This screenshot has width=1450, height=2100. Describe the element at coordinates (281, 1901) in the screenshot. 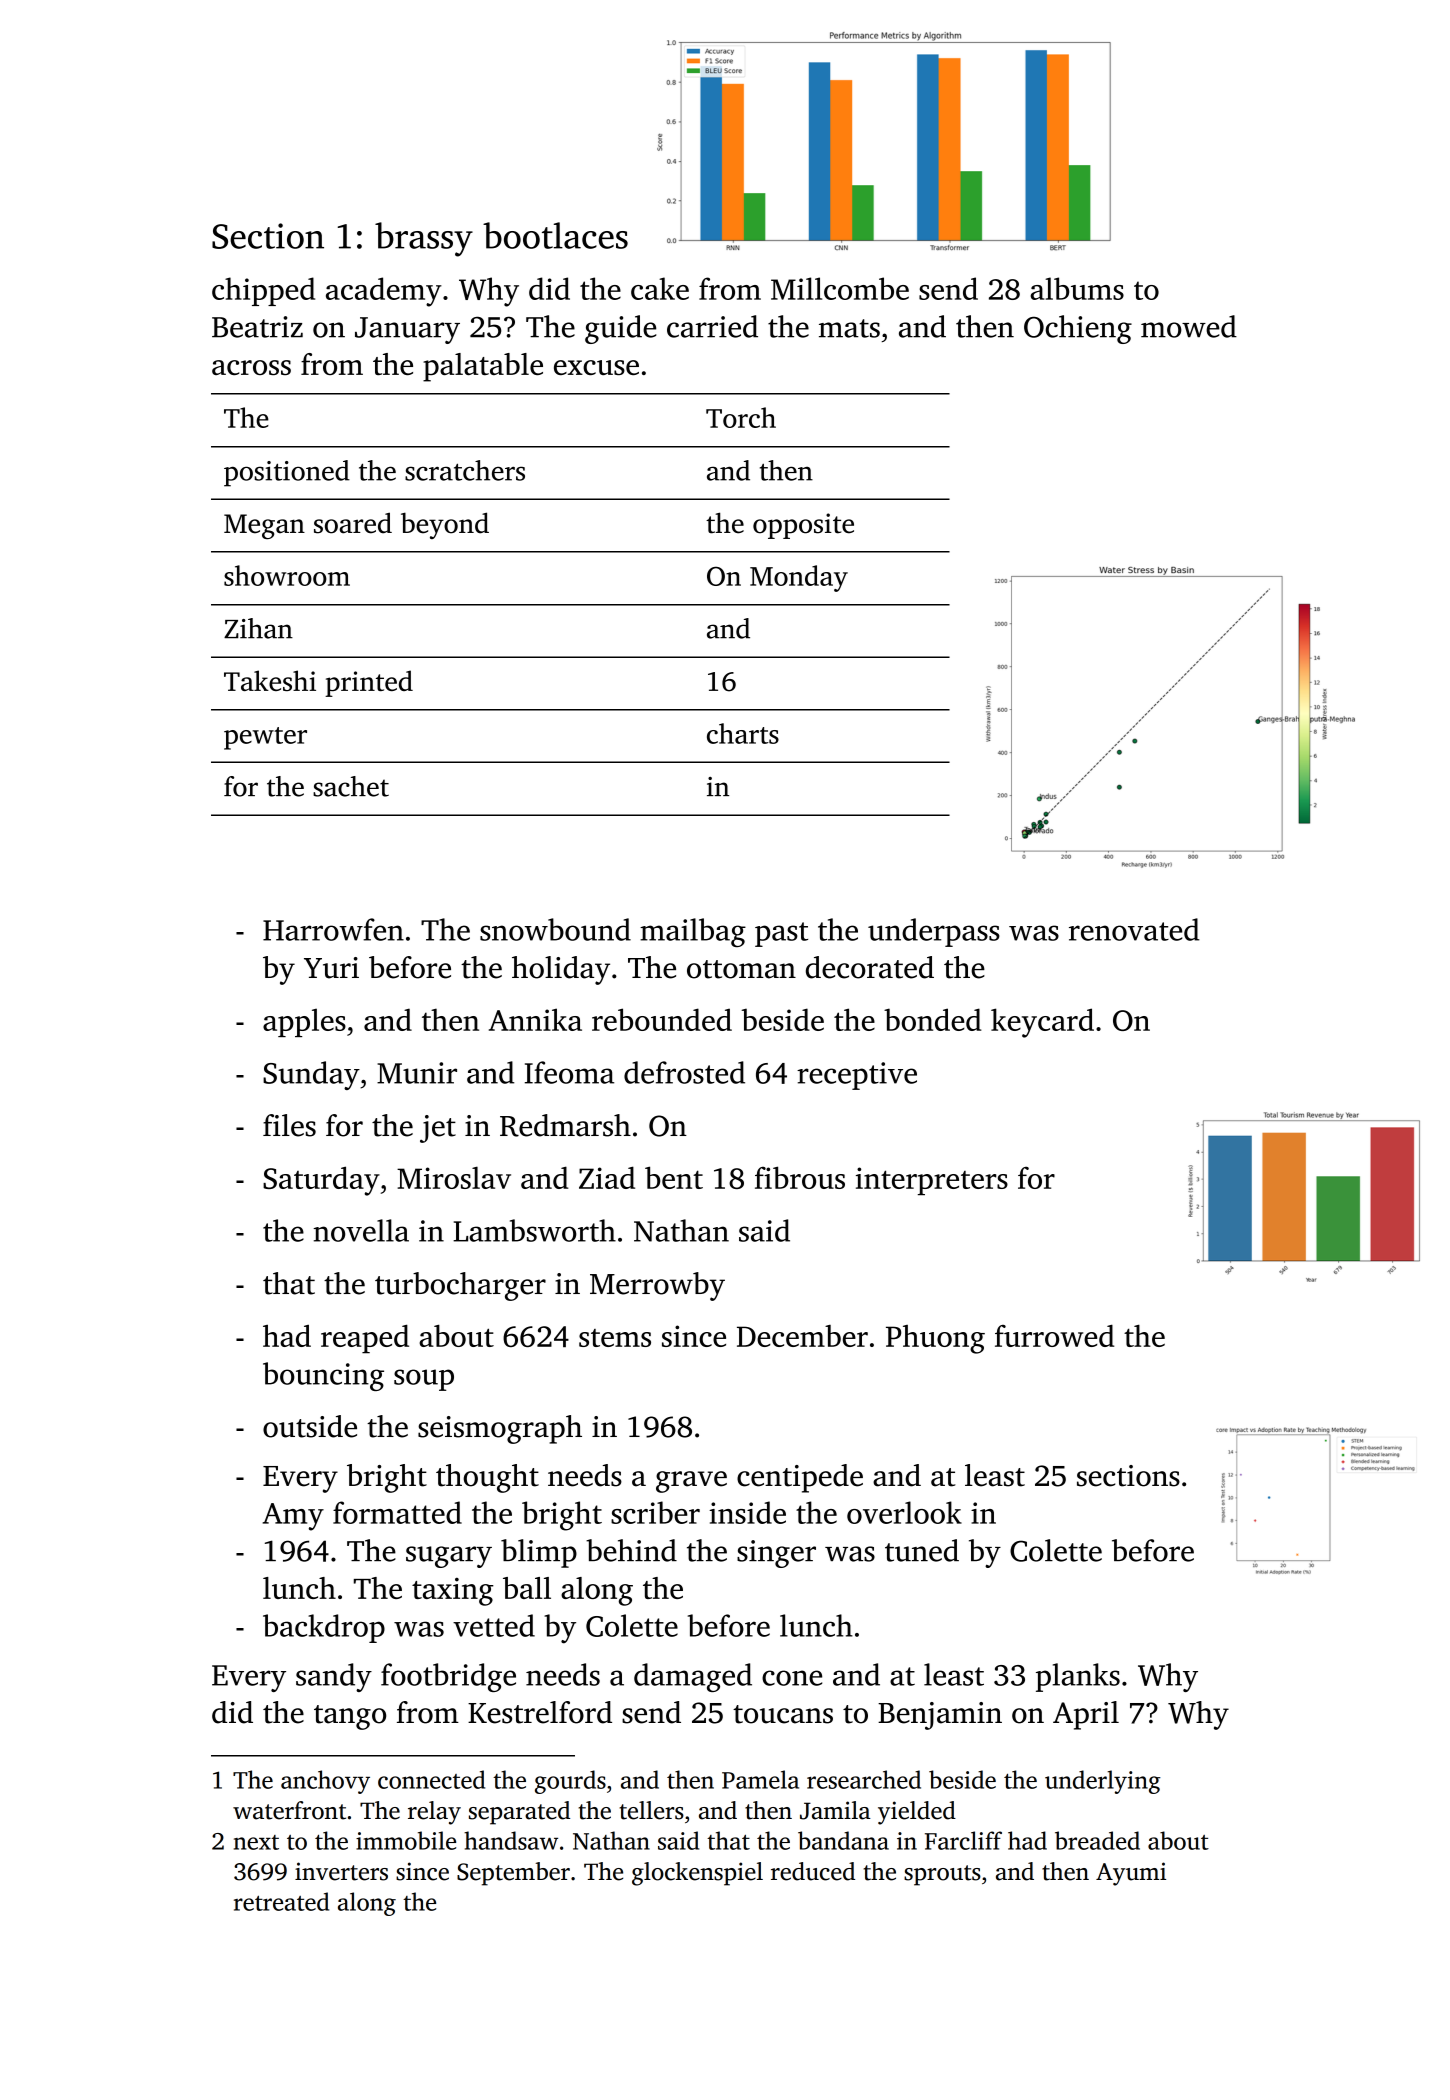

I see `retreated` at that location.
